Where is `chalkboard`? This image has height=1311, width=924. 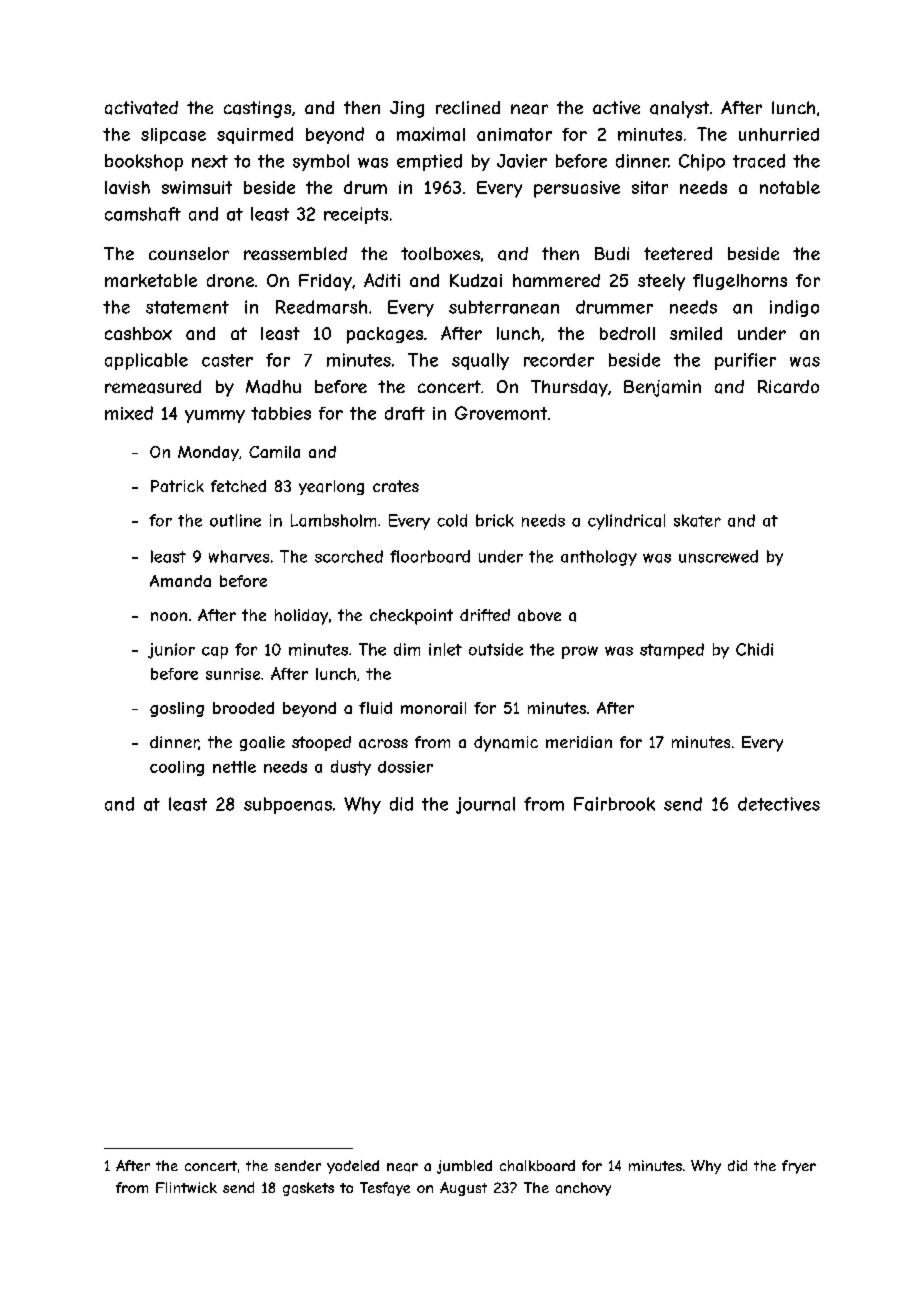
chalkboard is located at coordinates (537, 1165).
